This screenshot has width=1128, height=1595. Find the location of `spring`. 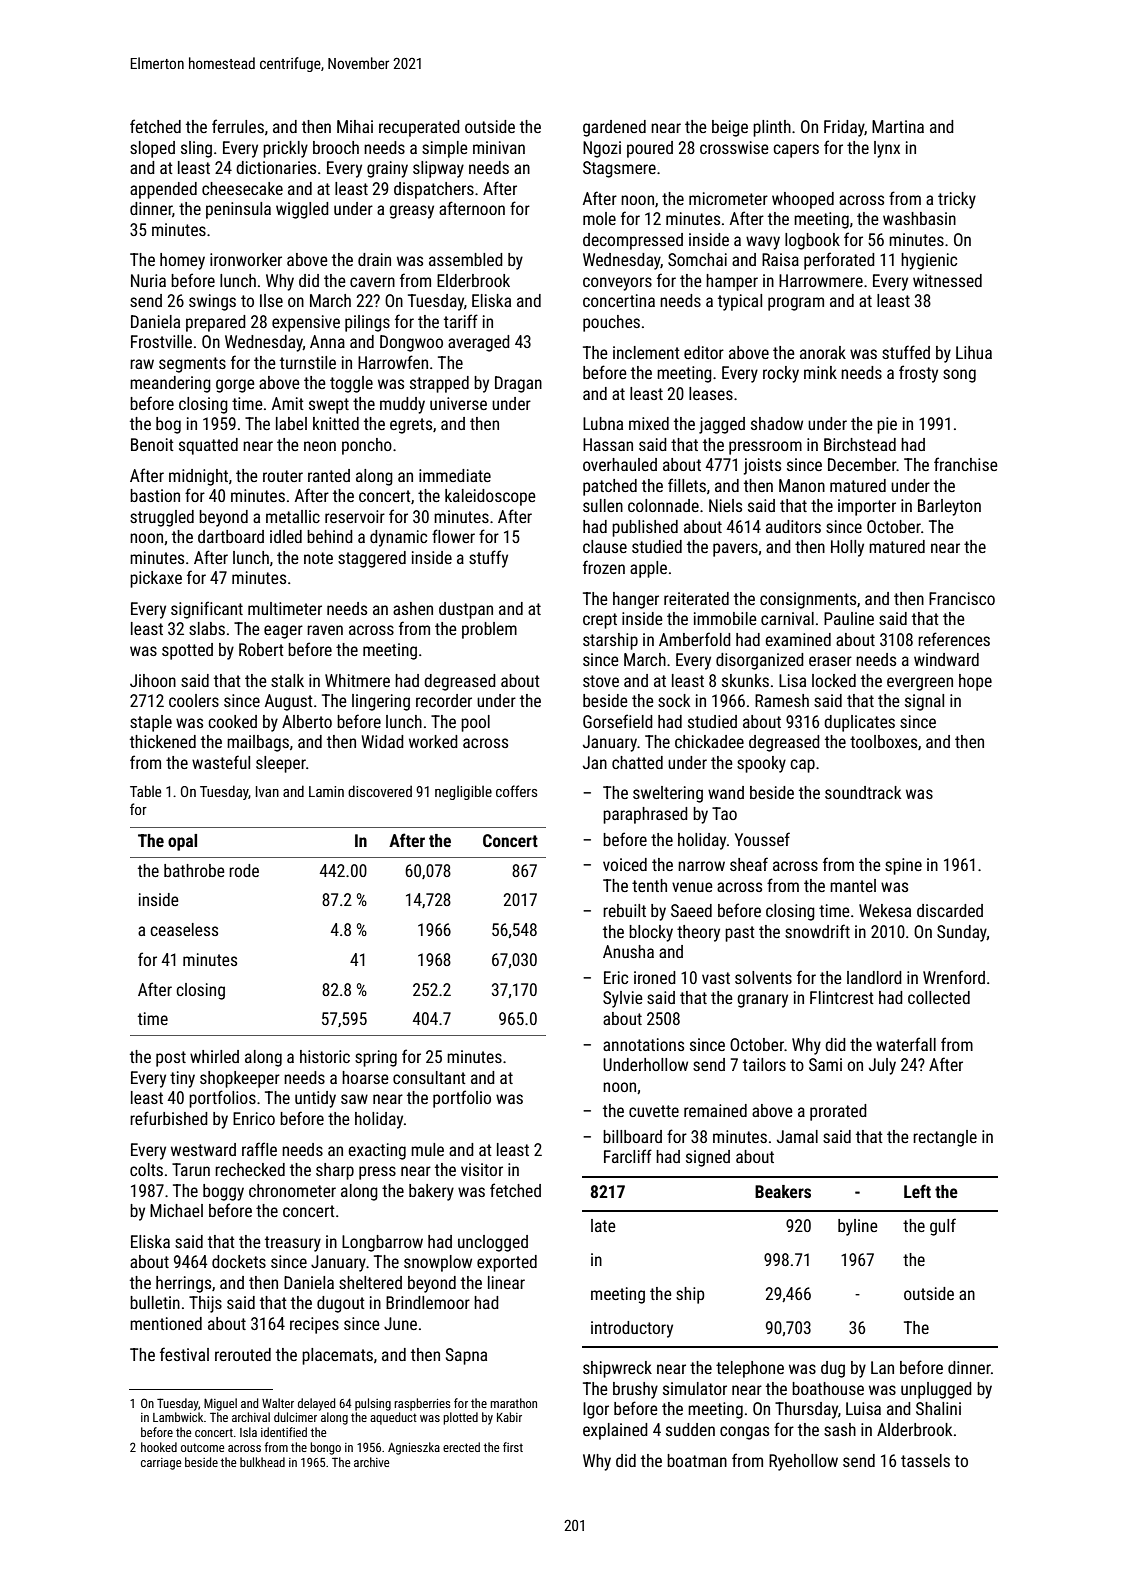

spring is located at coordinates (376, 1058).
